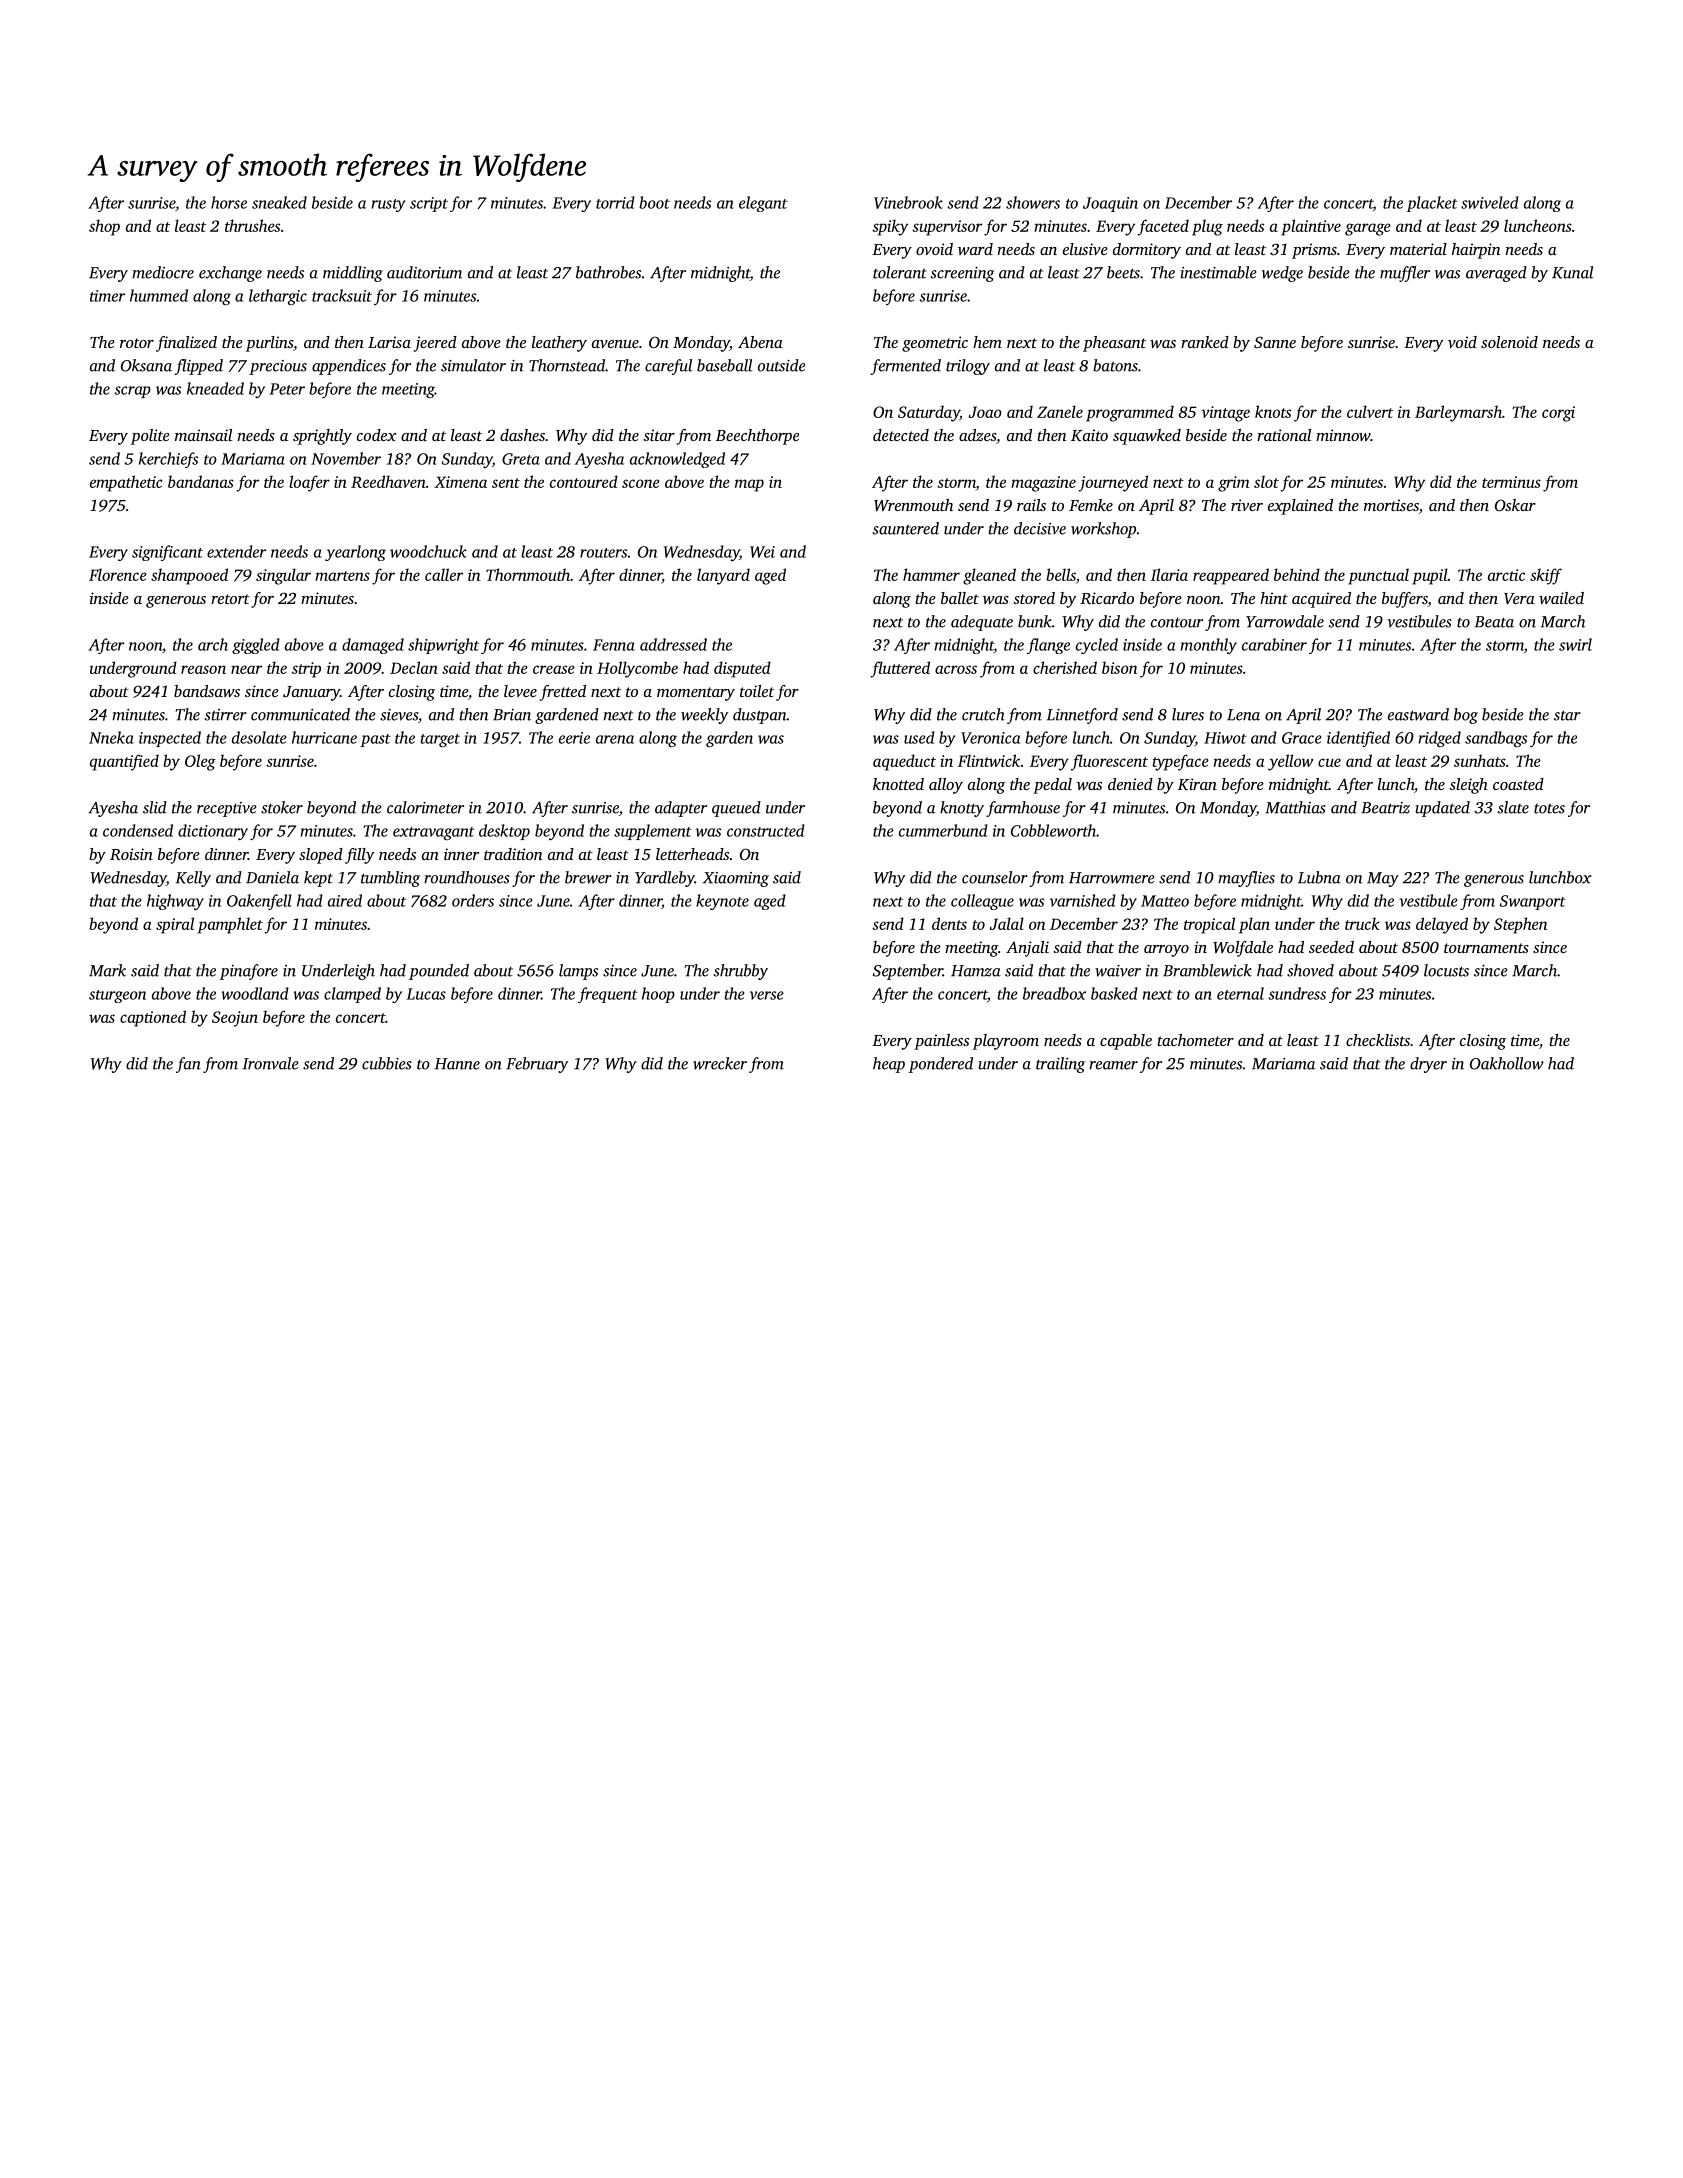  I want to click on Oskar, so click(1515, 505).
